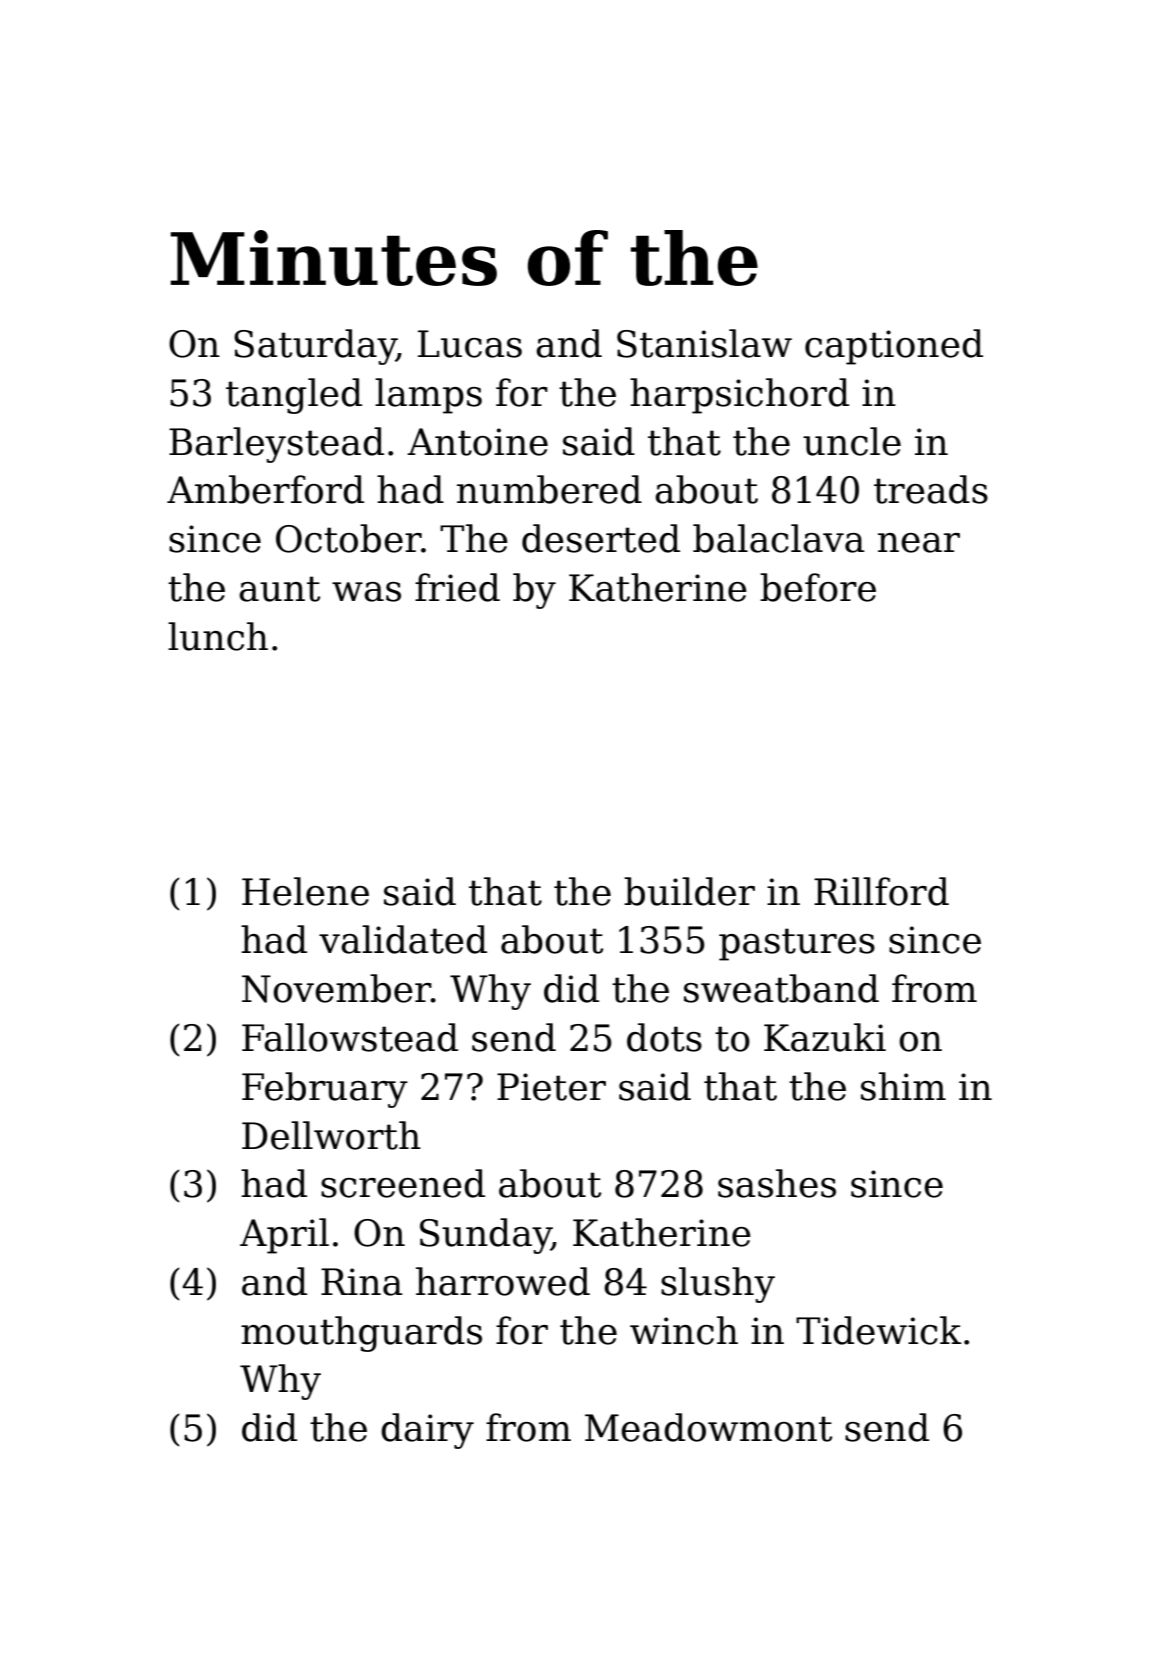 The width and height of the screenshot is (1165, 1654). I want to click on Kazuki, so click(825, 1037).
